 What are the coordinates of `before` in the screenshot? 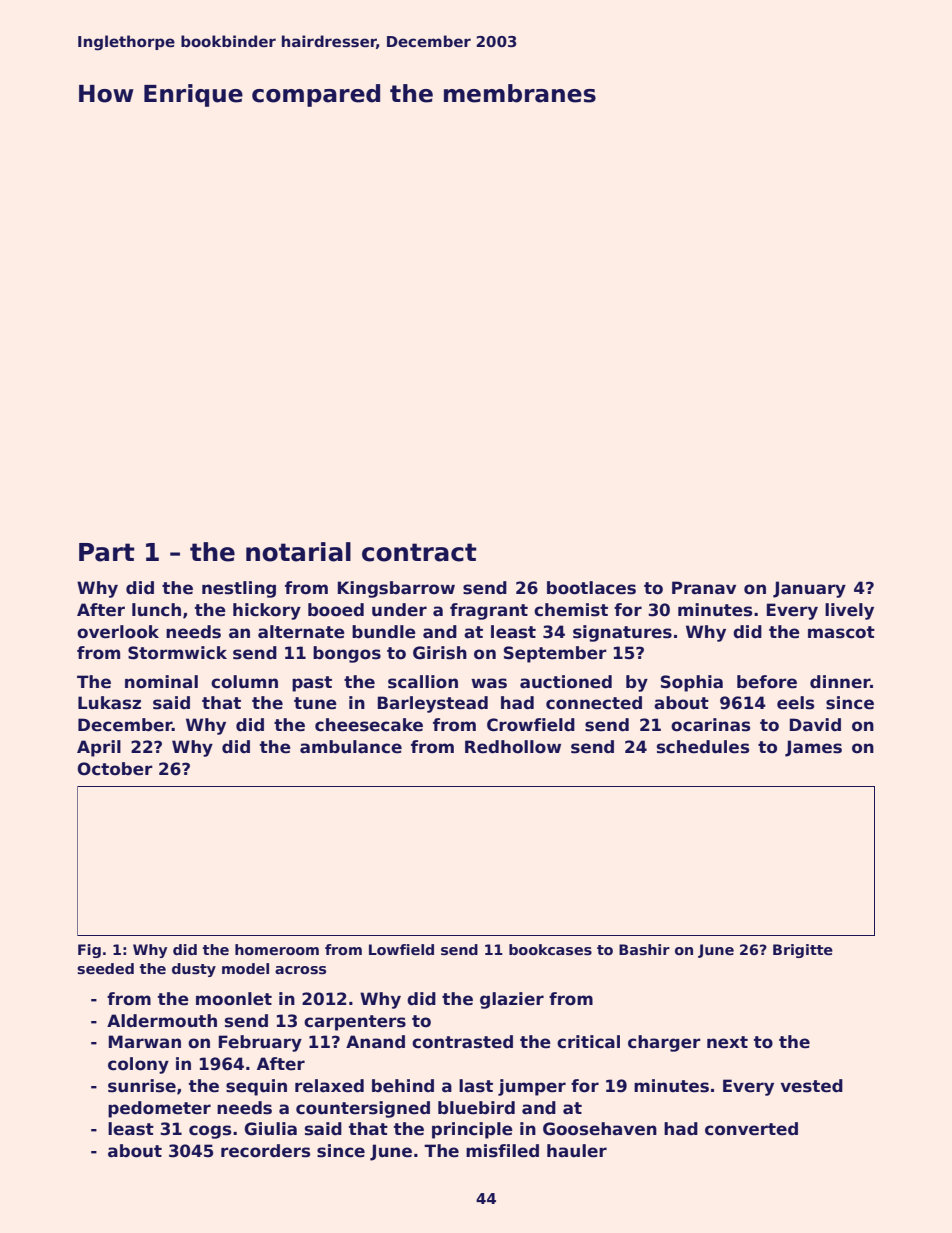 It's located at (767, 682).
